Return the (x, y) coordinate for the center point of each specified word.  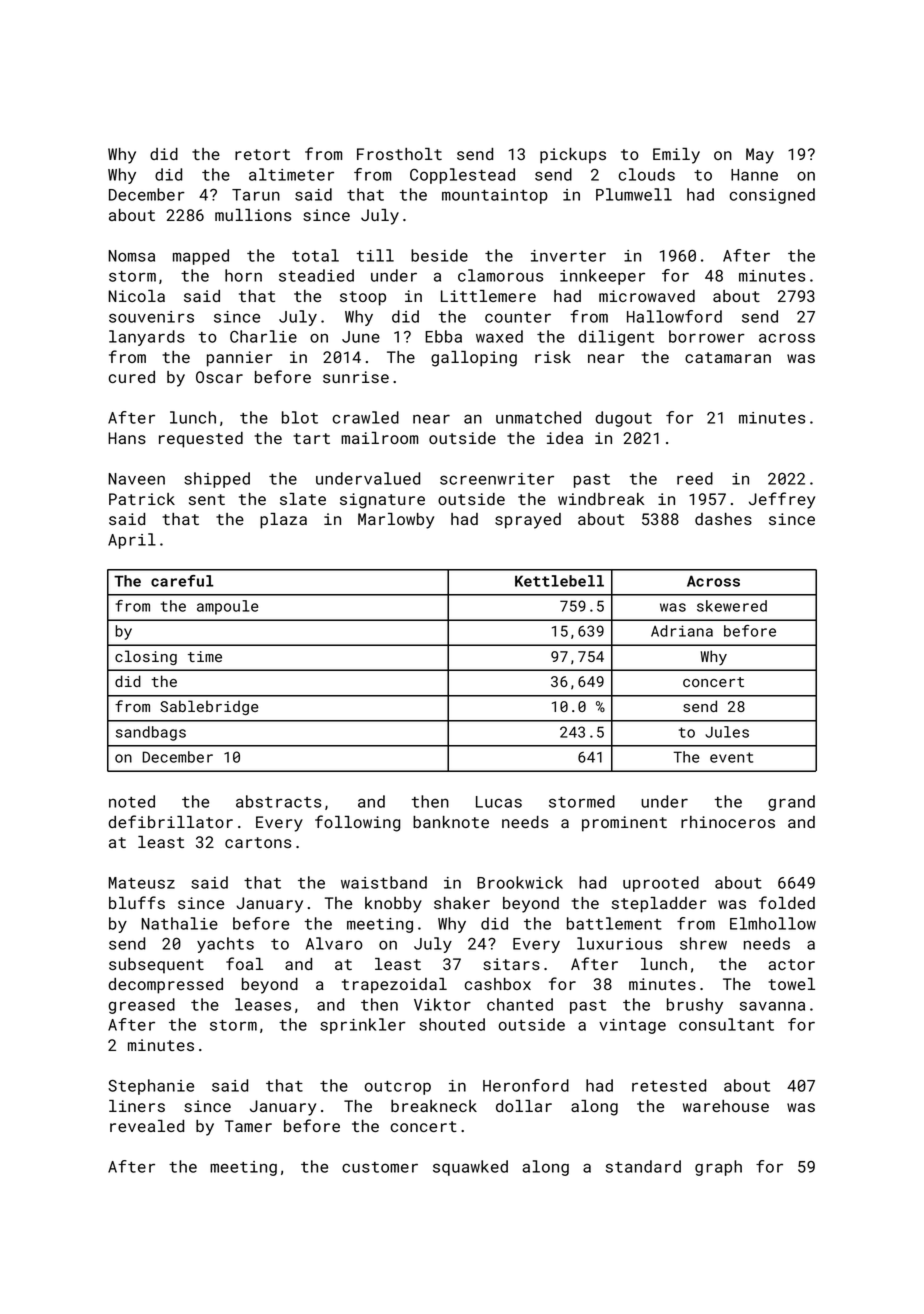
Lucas (499, 802)
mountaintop (495, 196)
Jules (727, 732)
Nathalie (179, 923)
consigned (772, 196)
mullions (253, 215)
